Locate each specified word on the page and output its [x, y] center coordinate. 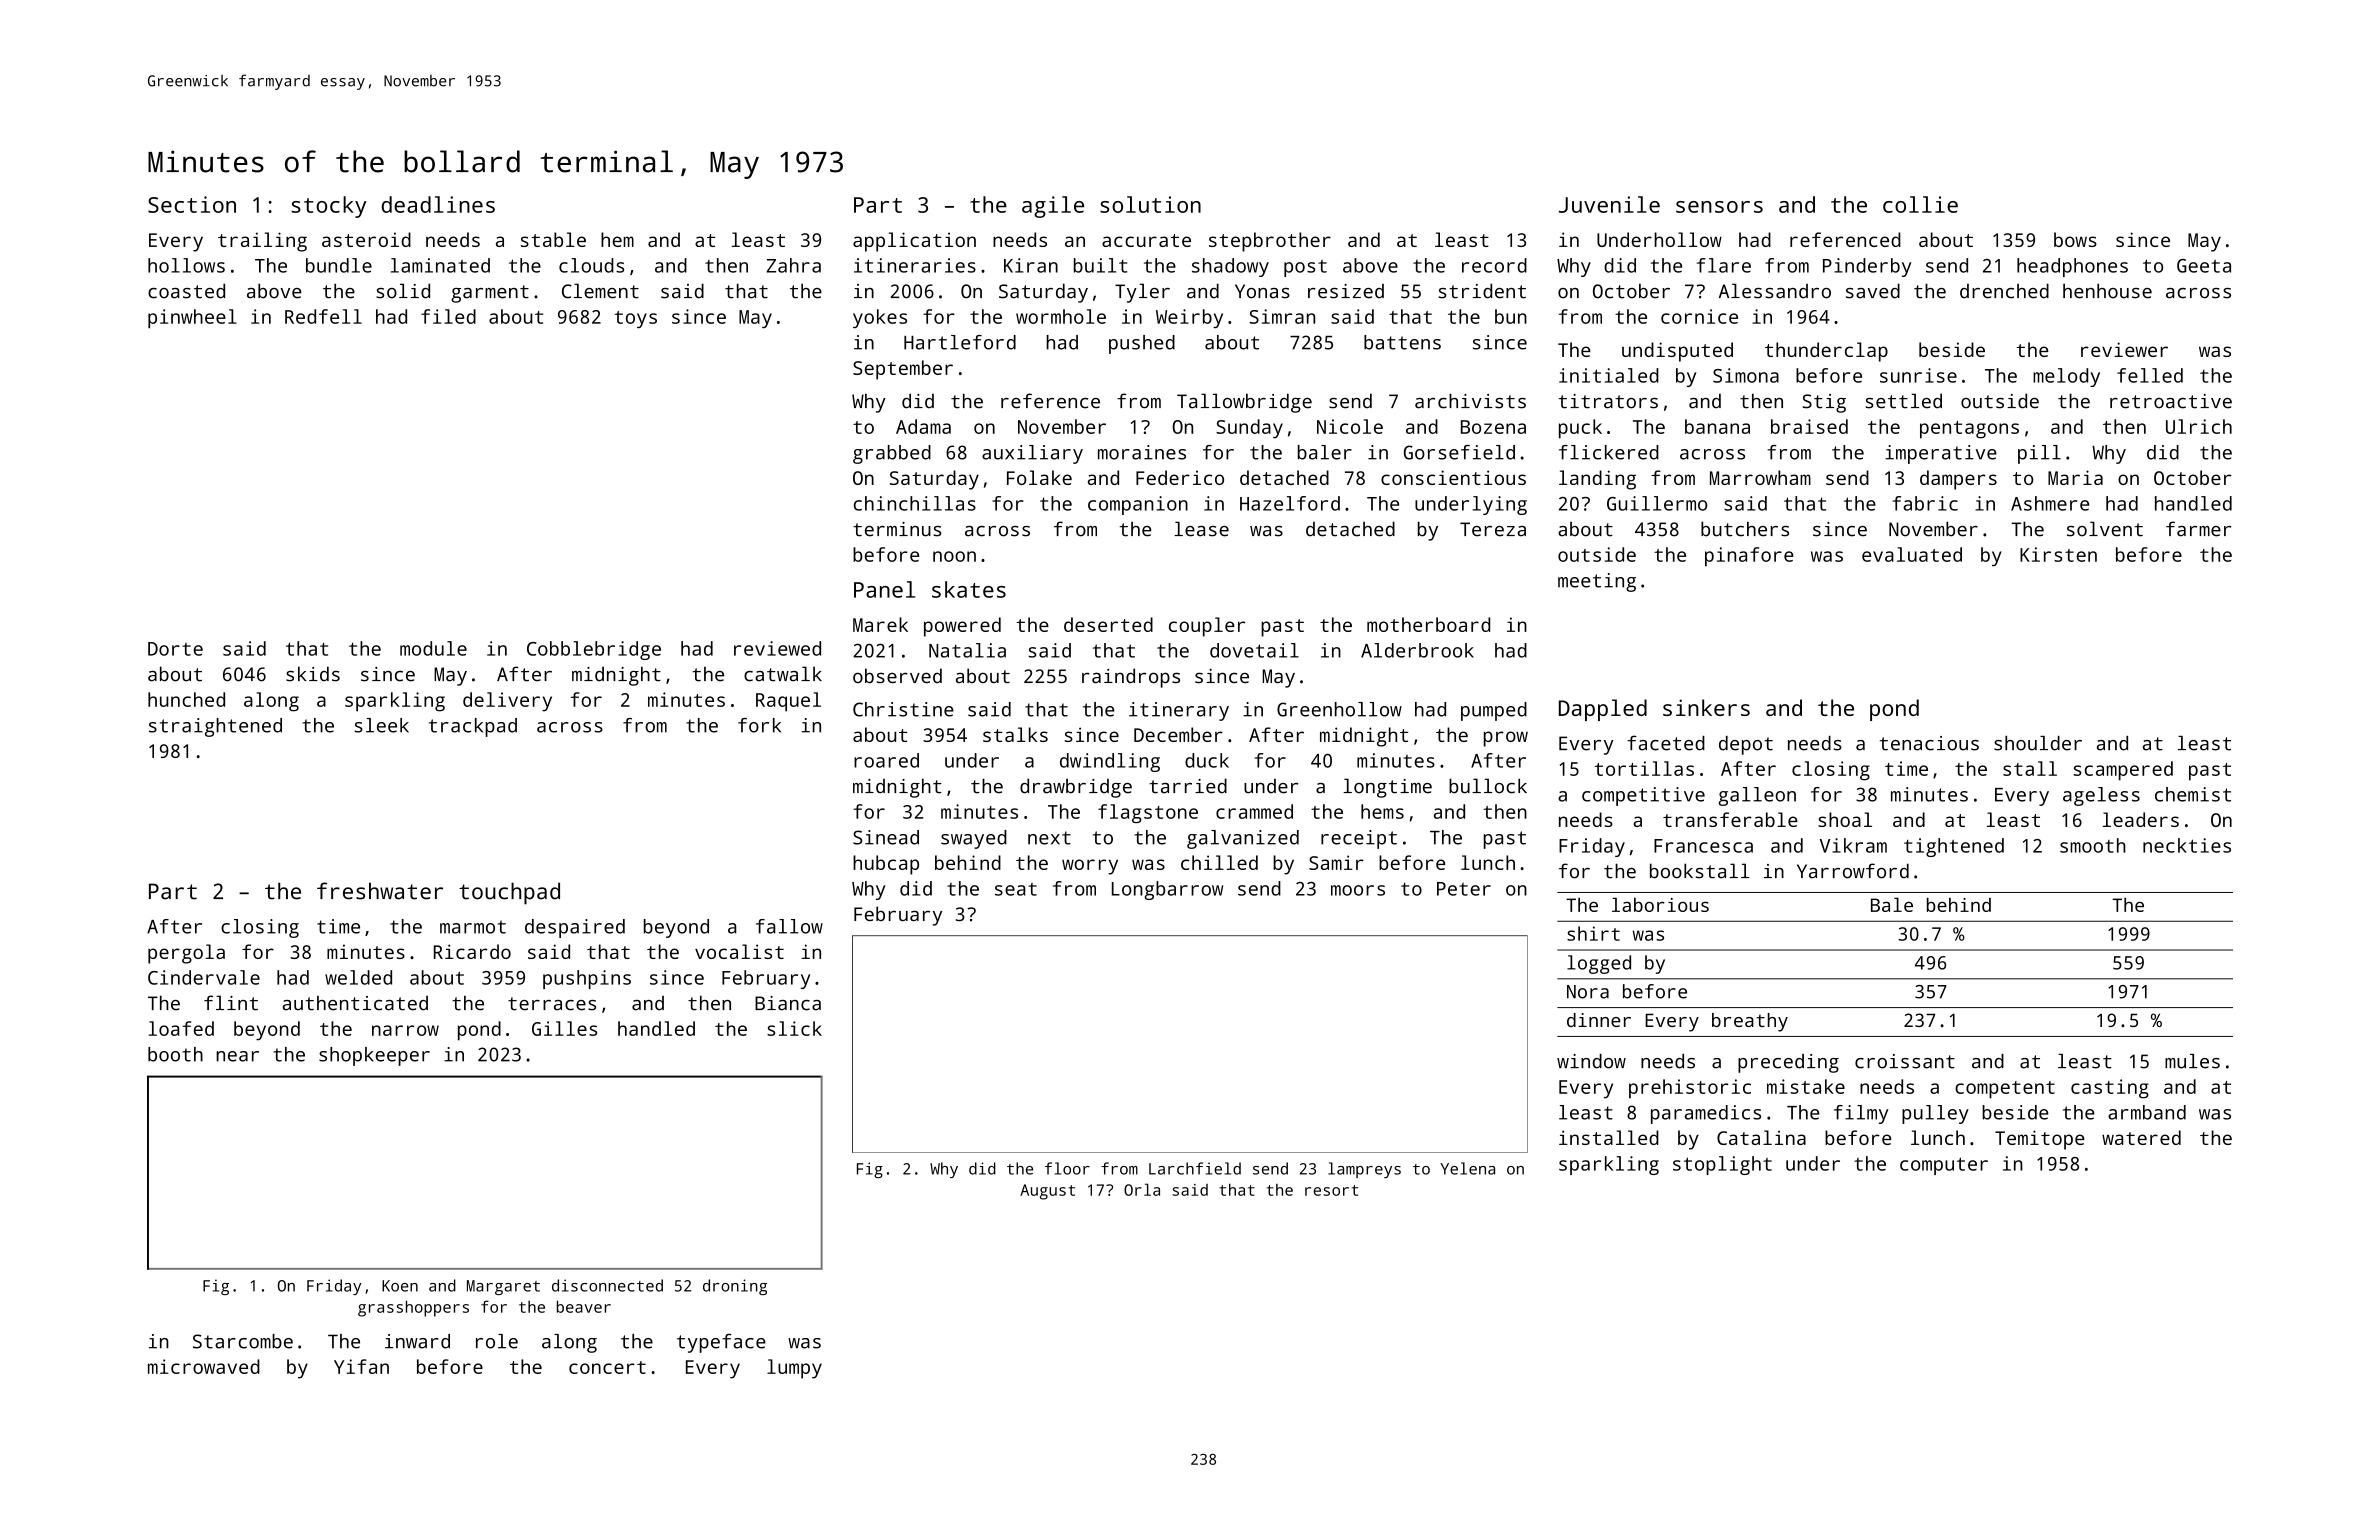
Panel [884, 589]
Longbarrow [1167, 890]
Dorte [175, 649]
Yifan [361, 1366]
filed [448, 316]
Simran [1282, 316]
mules [2192, 1061]
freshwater [380, 891]
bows [2075, 239]
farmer [2199, 529]
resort [1331, 1190]
